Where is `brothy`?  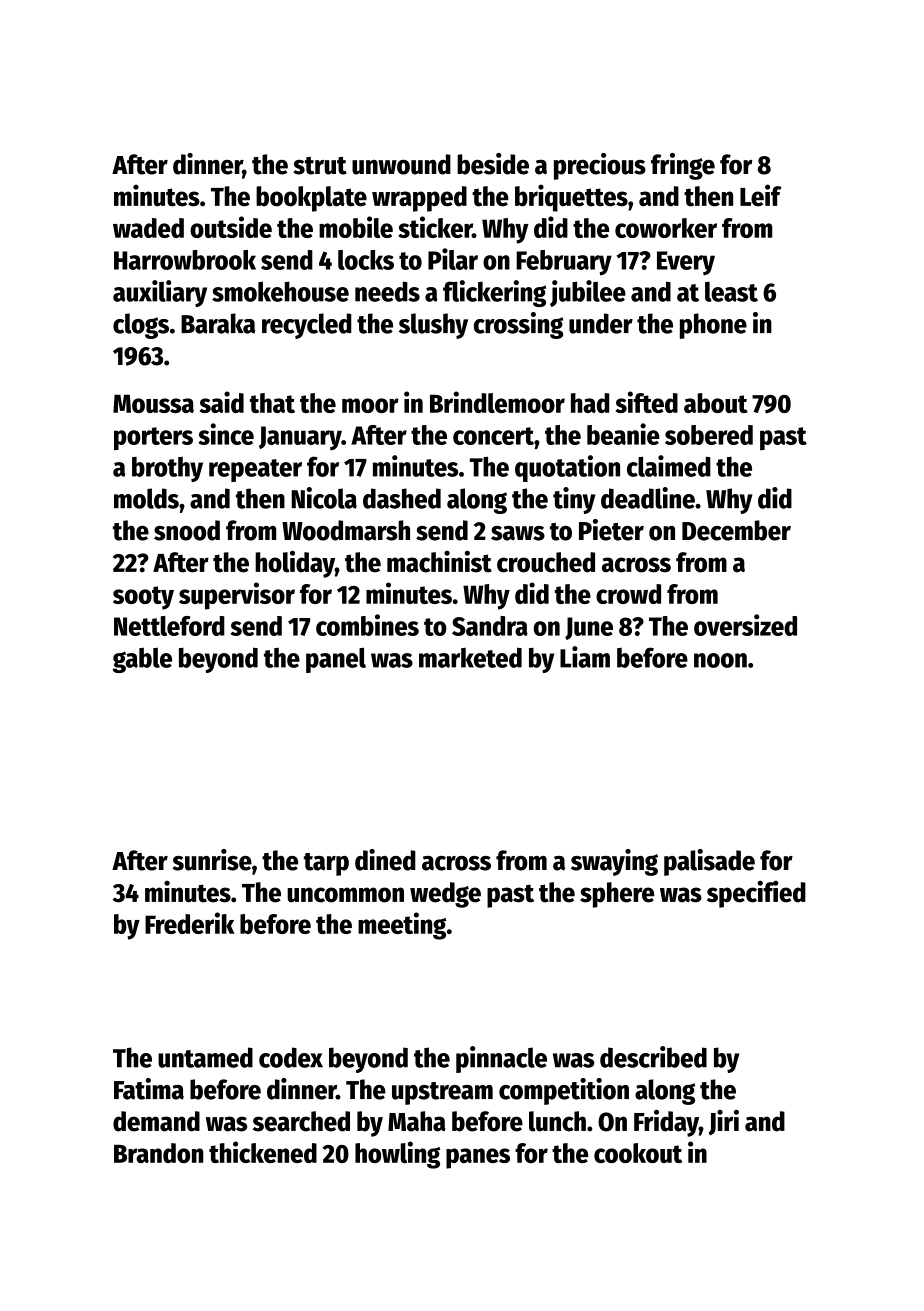 brothy is located at coordinates (167, 469).
